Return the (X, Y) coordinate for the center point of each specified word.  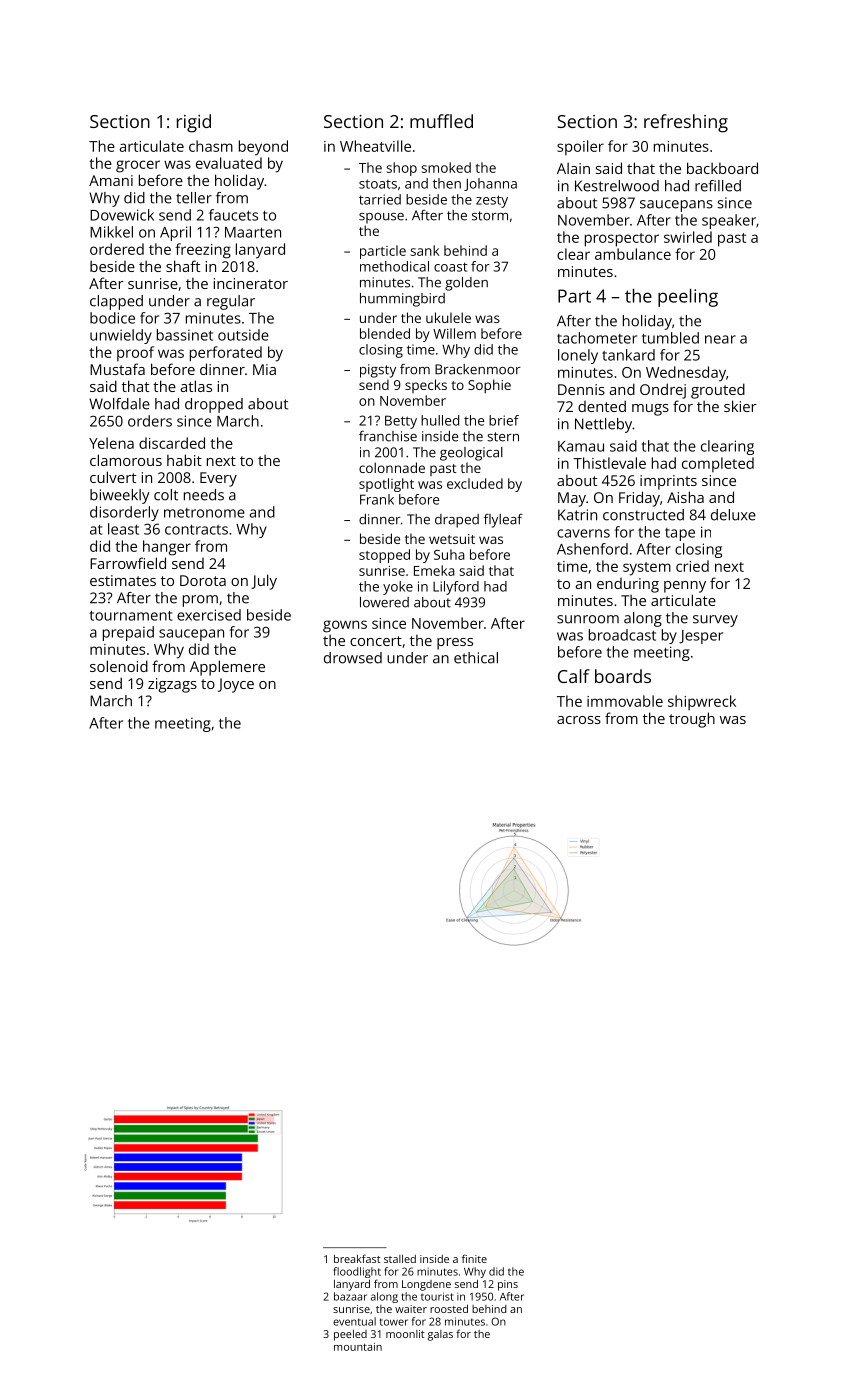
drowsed (353, 658)
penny (685, 587)
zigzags (172, 685)
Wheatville (375, 146)
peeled (350, 1335)
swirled (688, 237)
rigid (194, 123)
